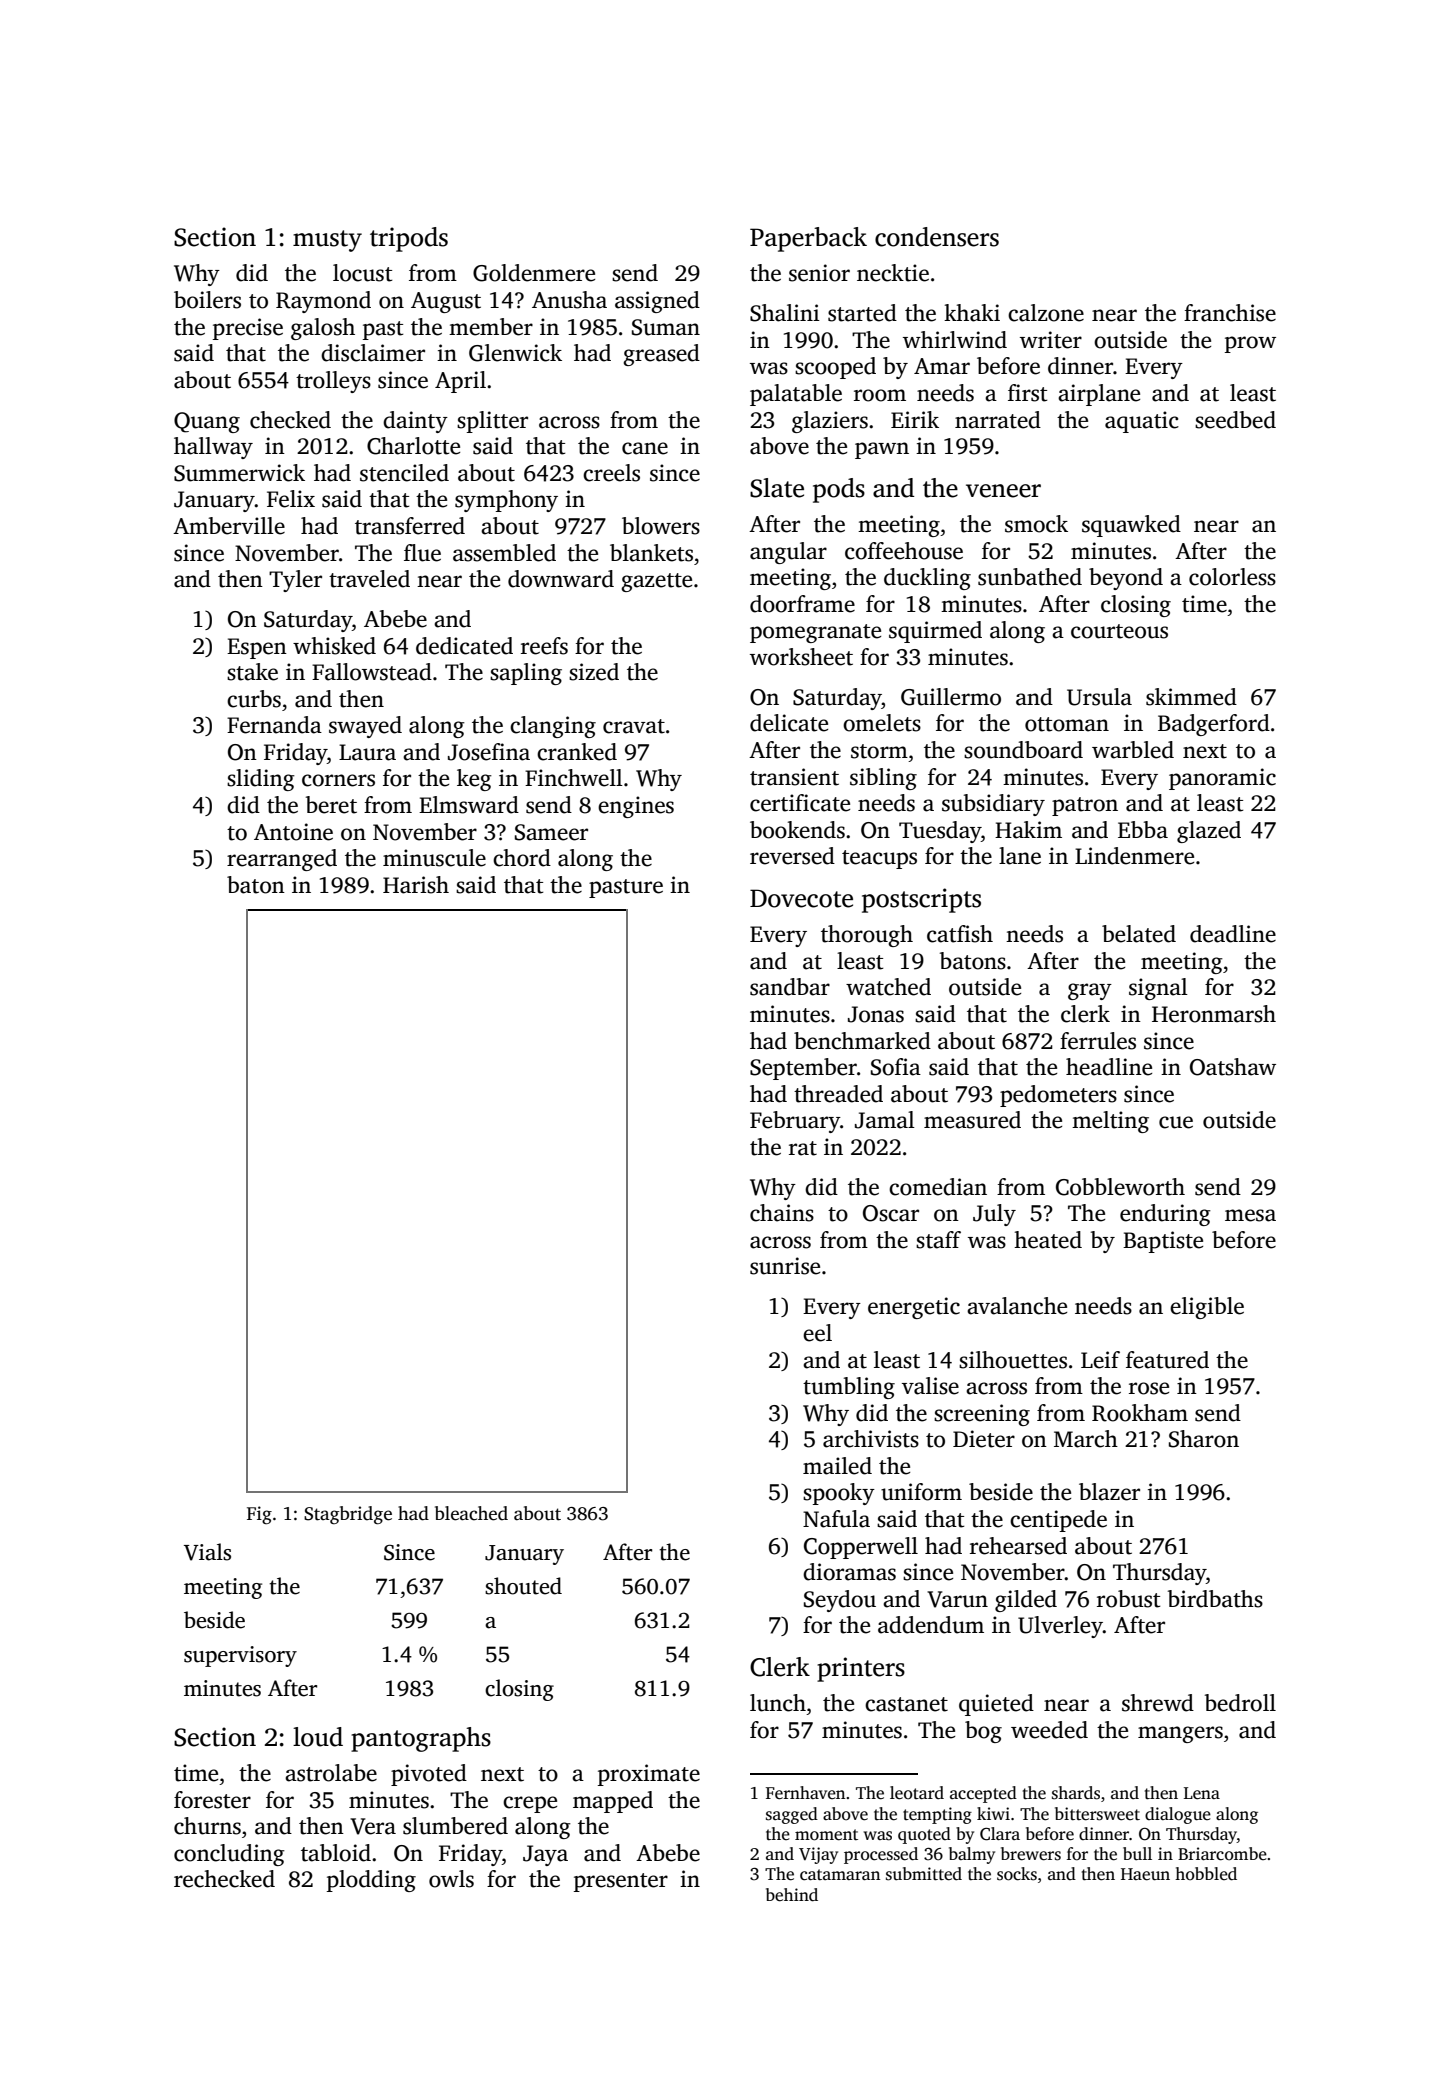 The height and width of the screenshot is (2100, 1450). I want to click on Harish, so click(416, 885).
